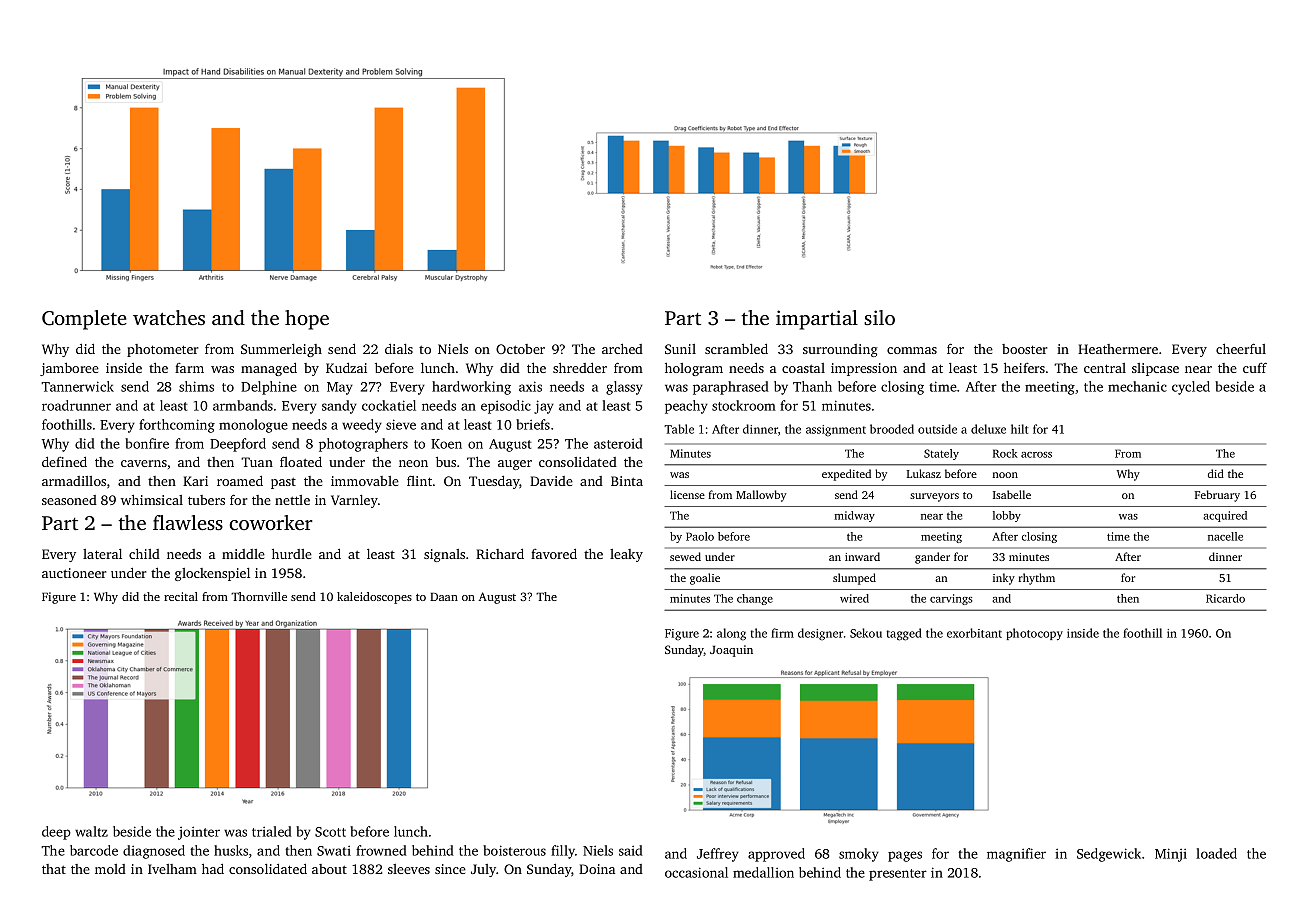  What do you see at coordinates (1225, 516) in the document?
I see `acquired` at bounding box center [1225, 516].
